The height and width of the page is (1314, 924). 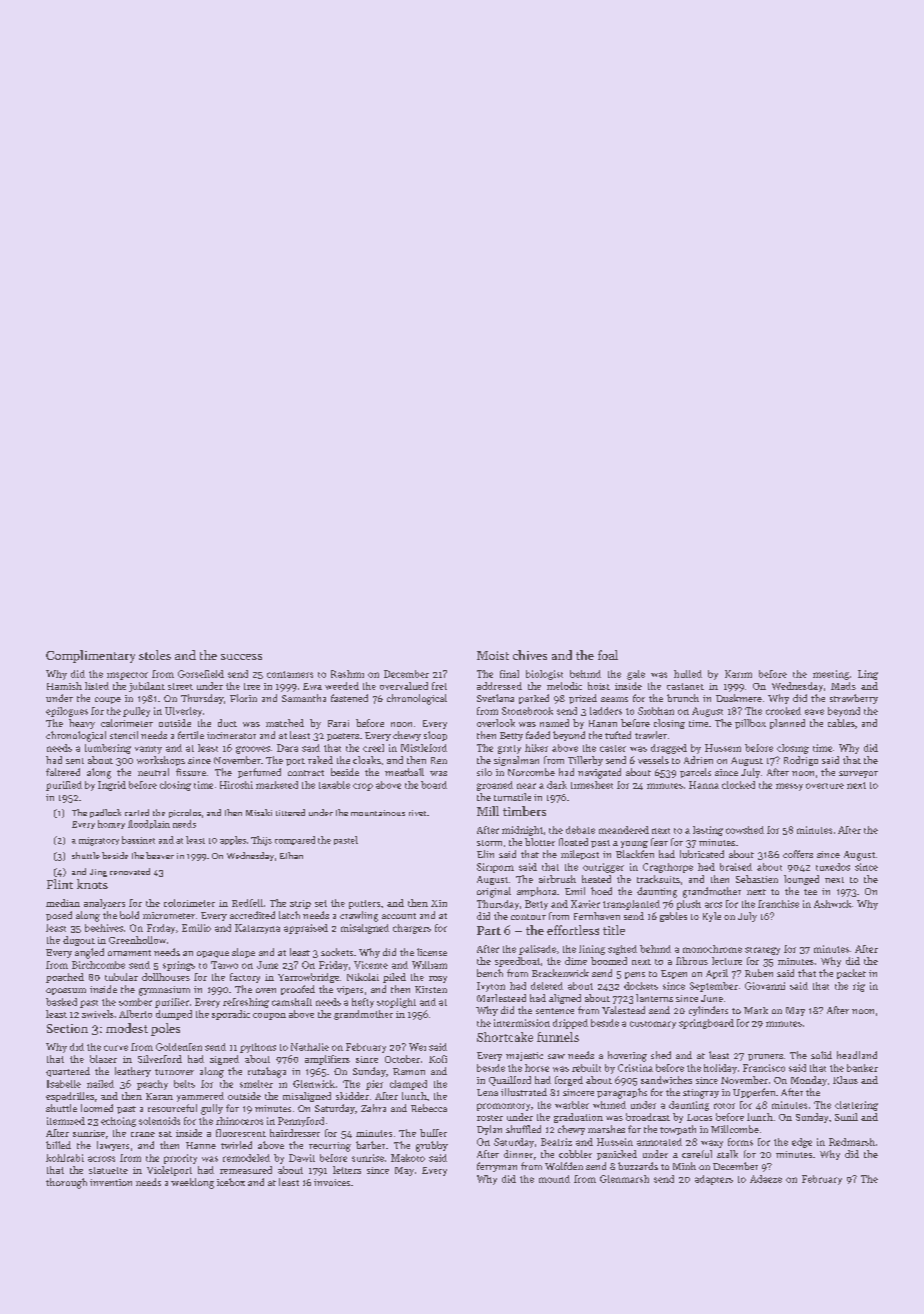 What do you see at coordinates (363, 977) in the page?
I see `Nikolai` at bounding box center [363, 977].
